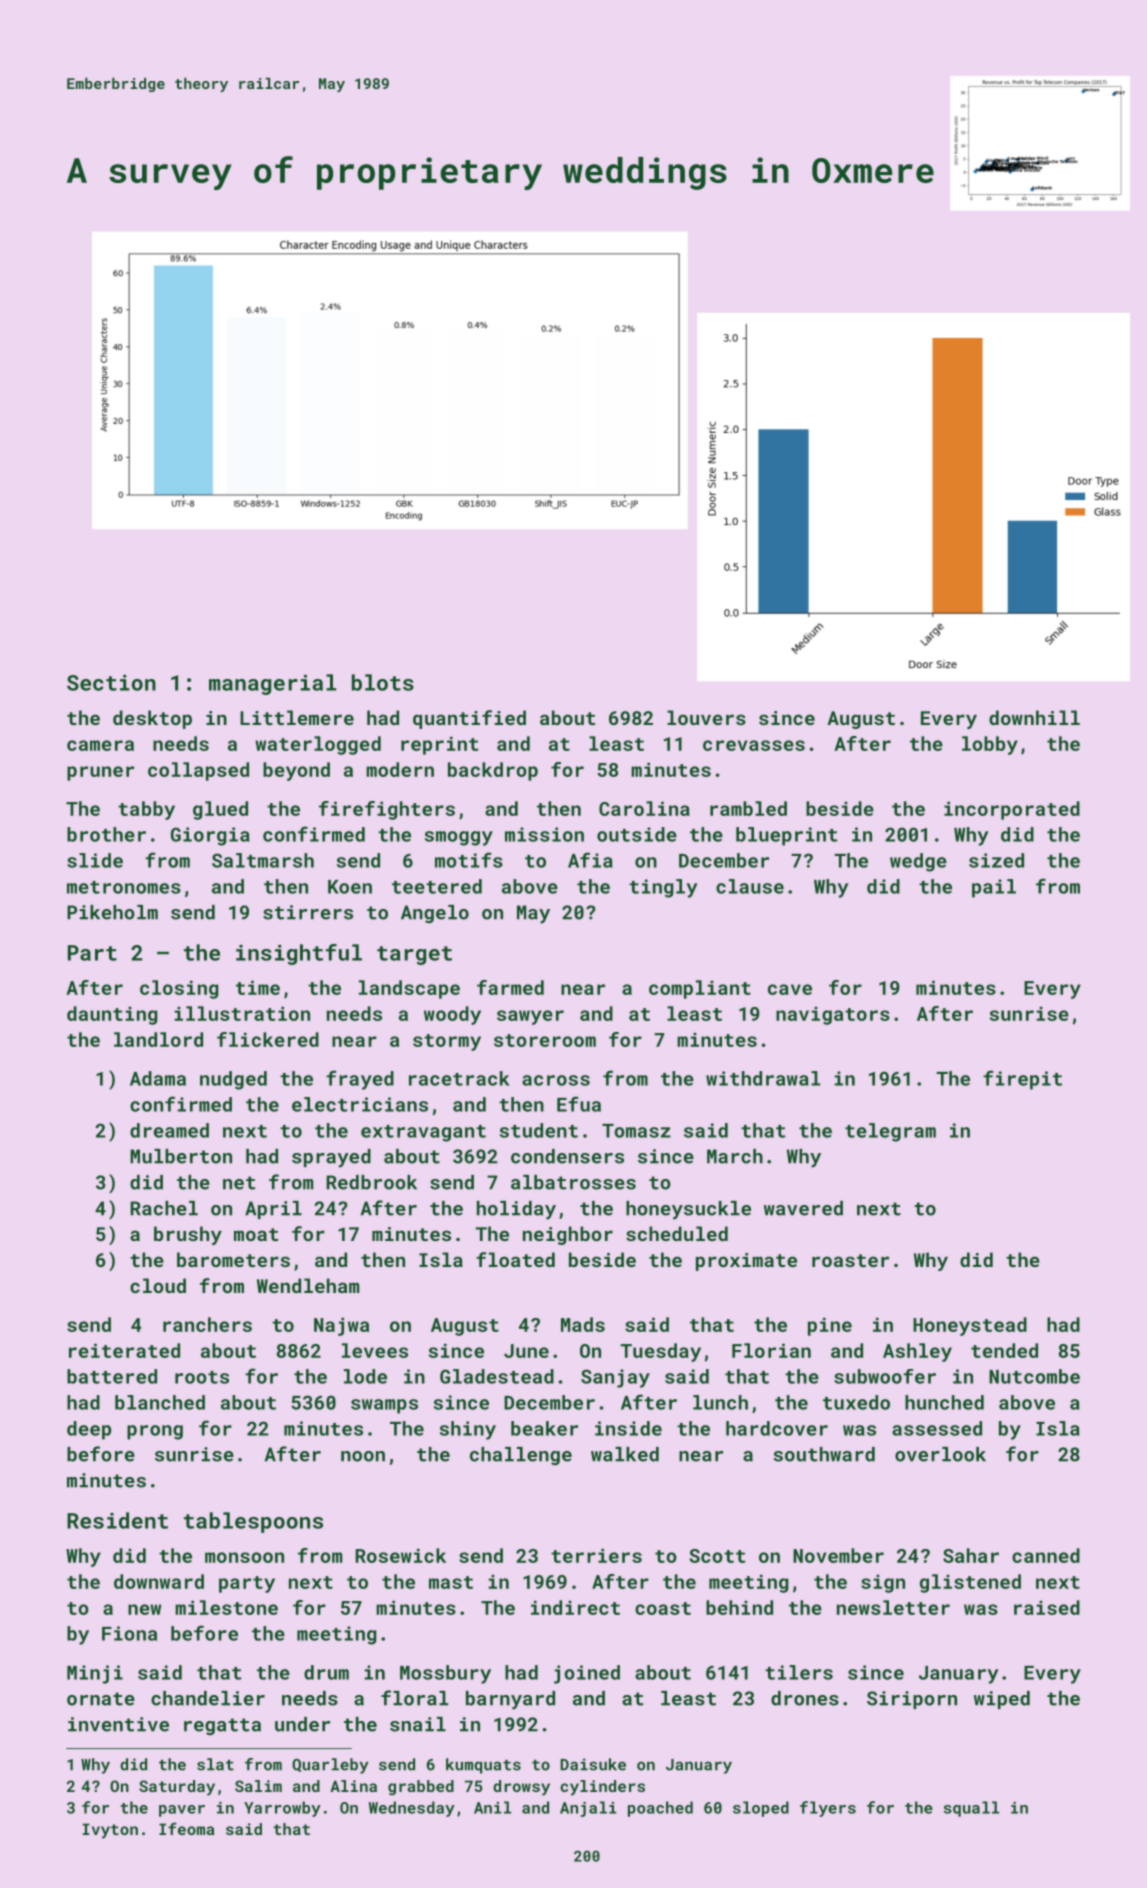 The height and width of the screenshot is (1888, 1147). Describe the element at coordinates (890, 1132) in the screenshot. I see `telegram` at that location.
